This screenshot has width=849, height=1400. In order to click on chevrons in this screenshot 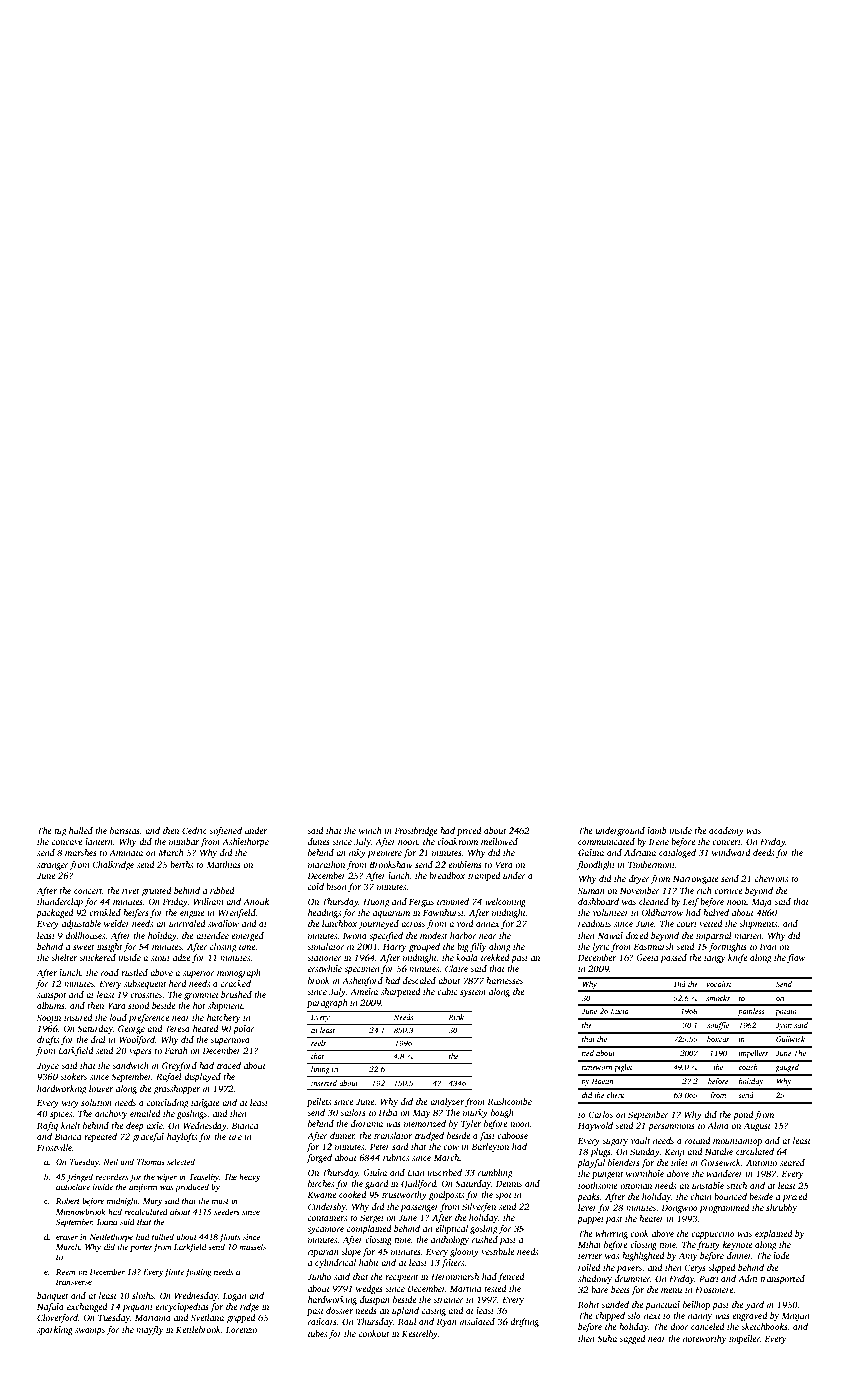, I will do `click(771, 878)`.
